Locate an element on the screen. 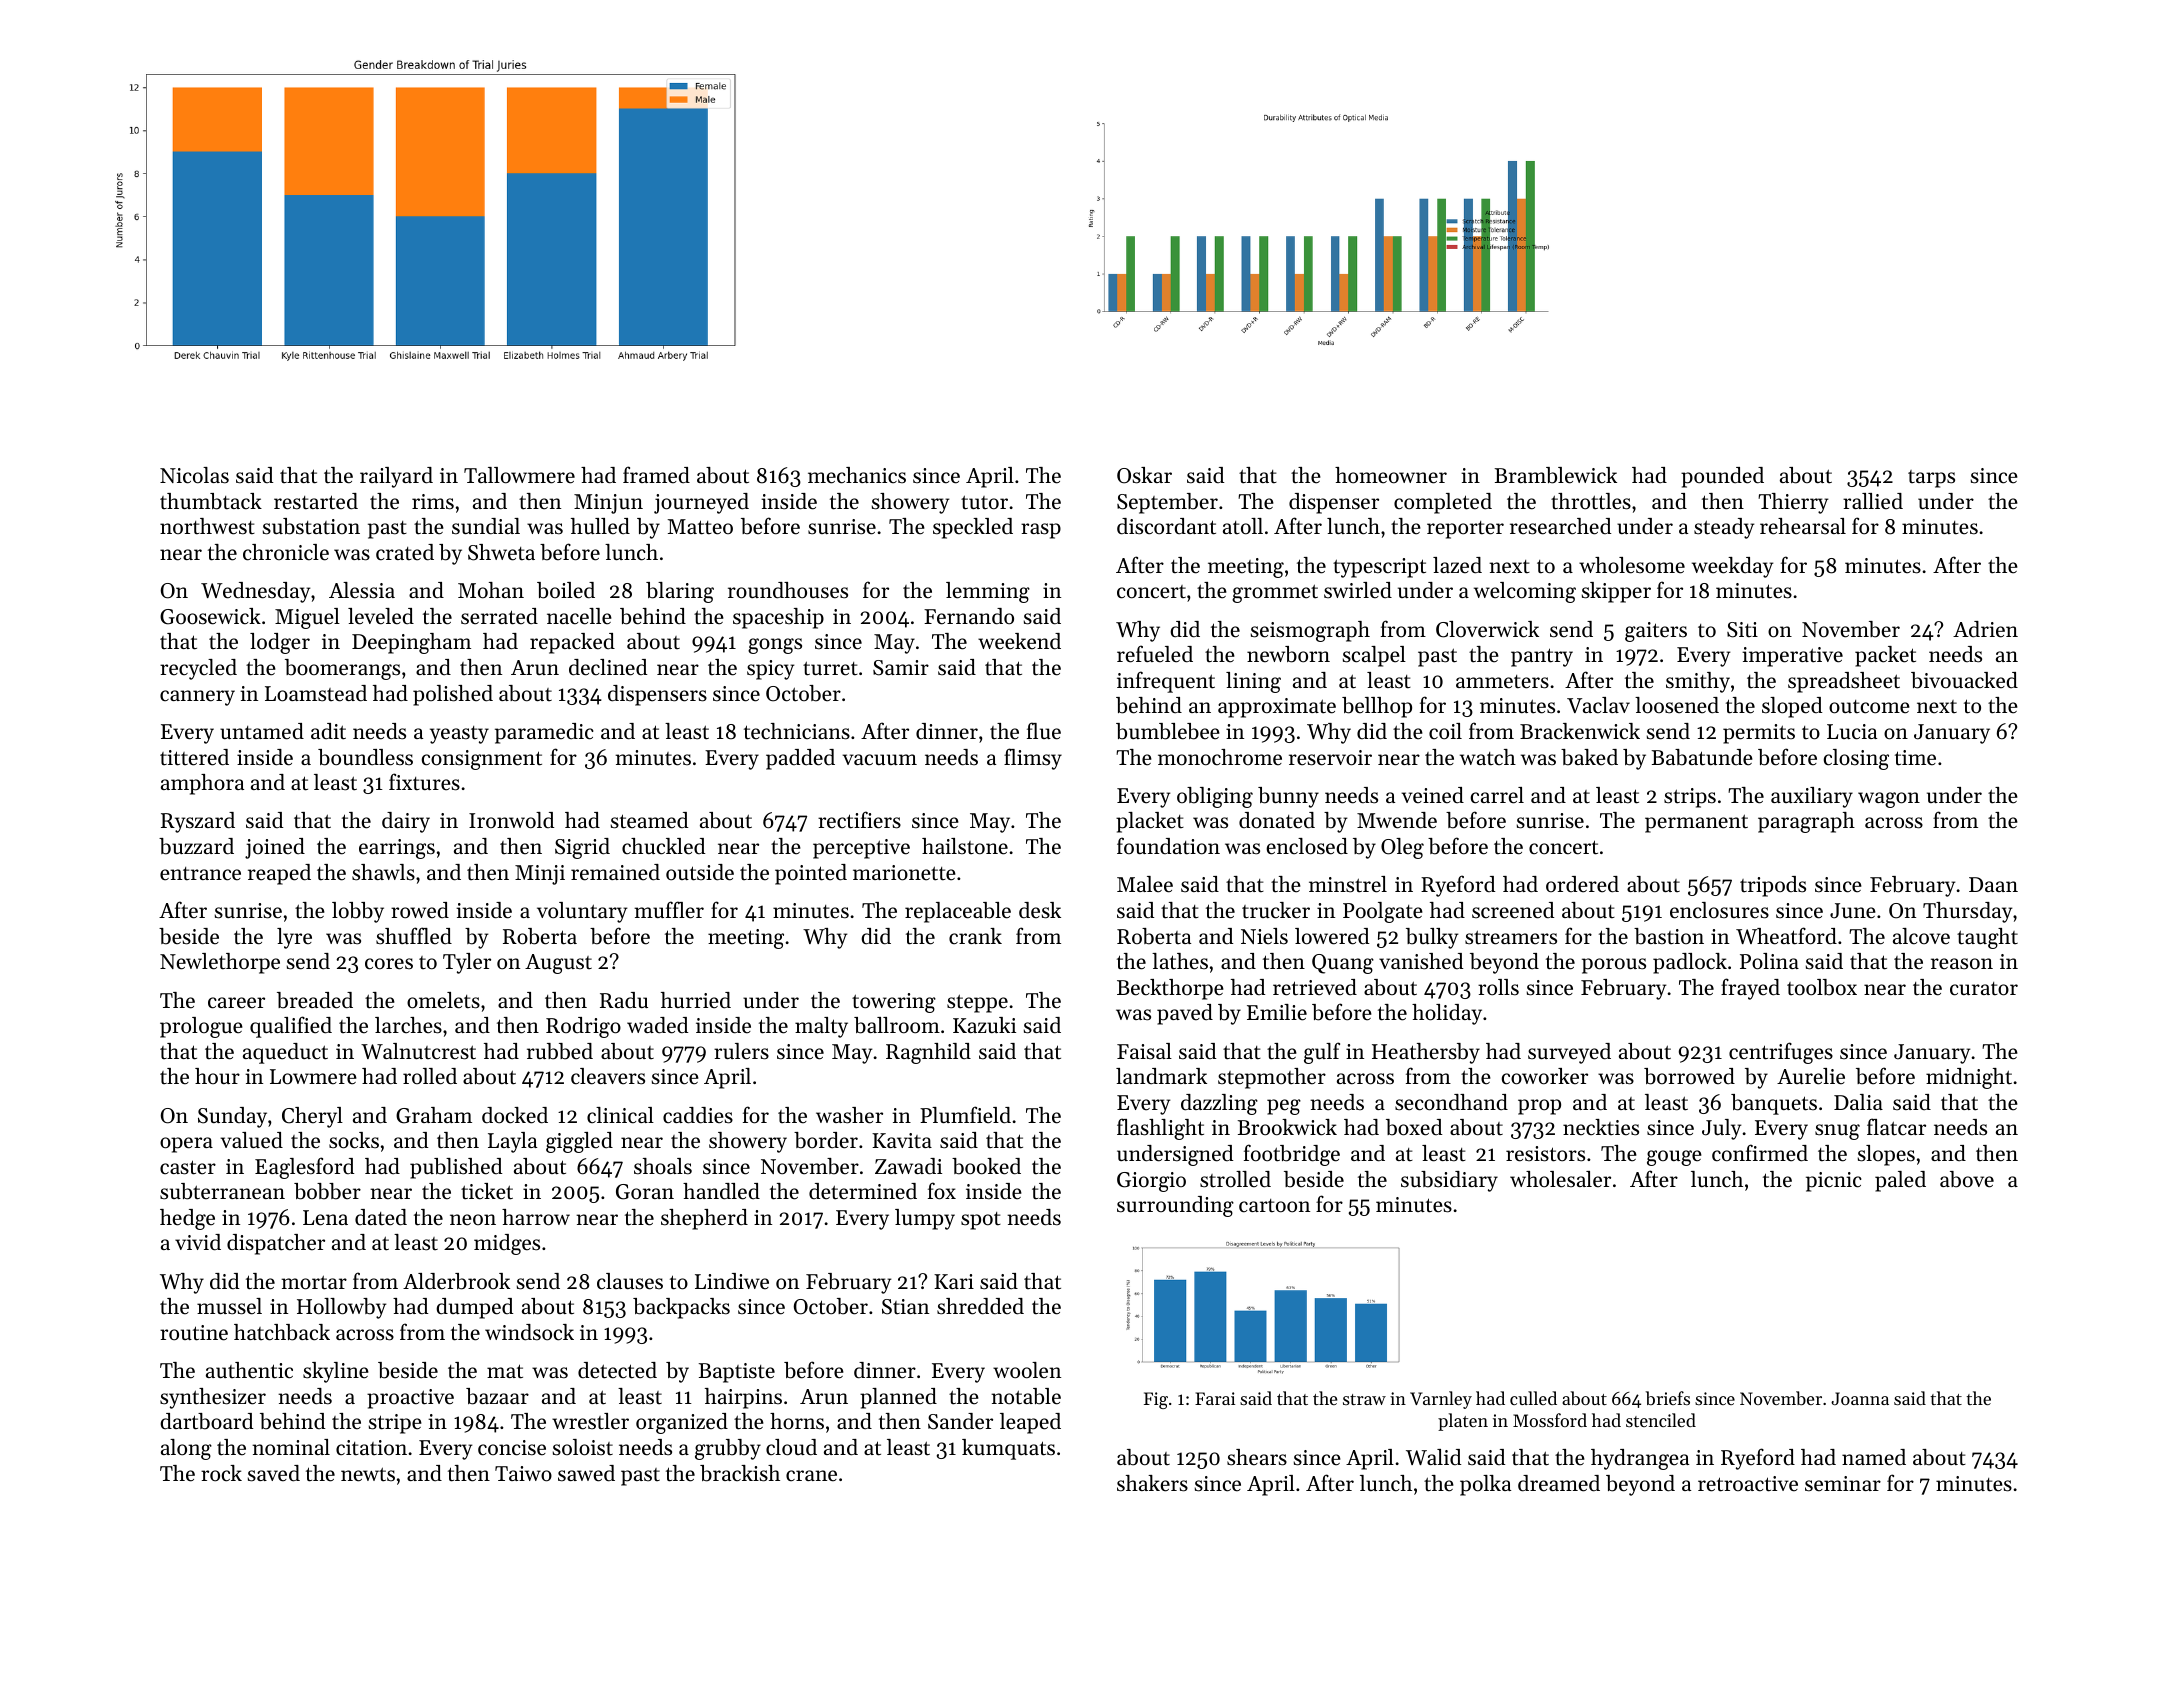  technicians is located at coordinates (797, 731).
